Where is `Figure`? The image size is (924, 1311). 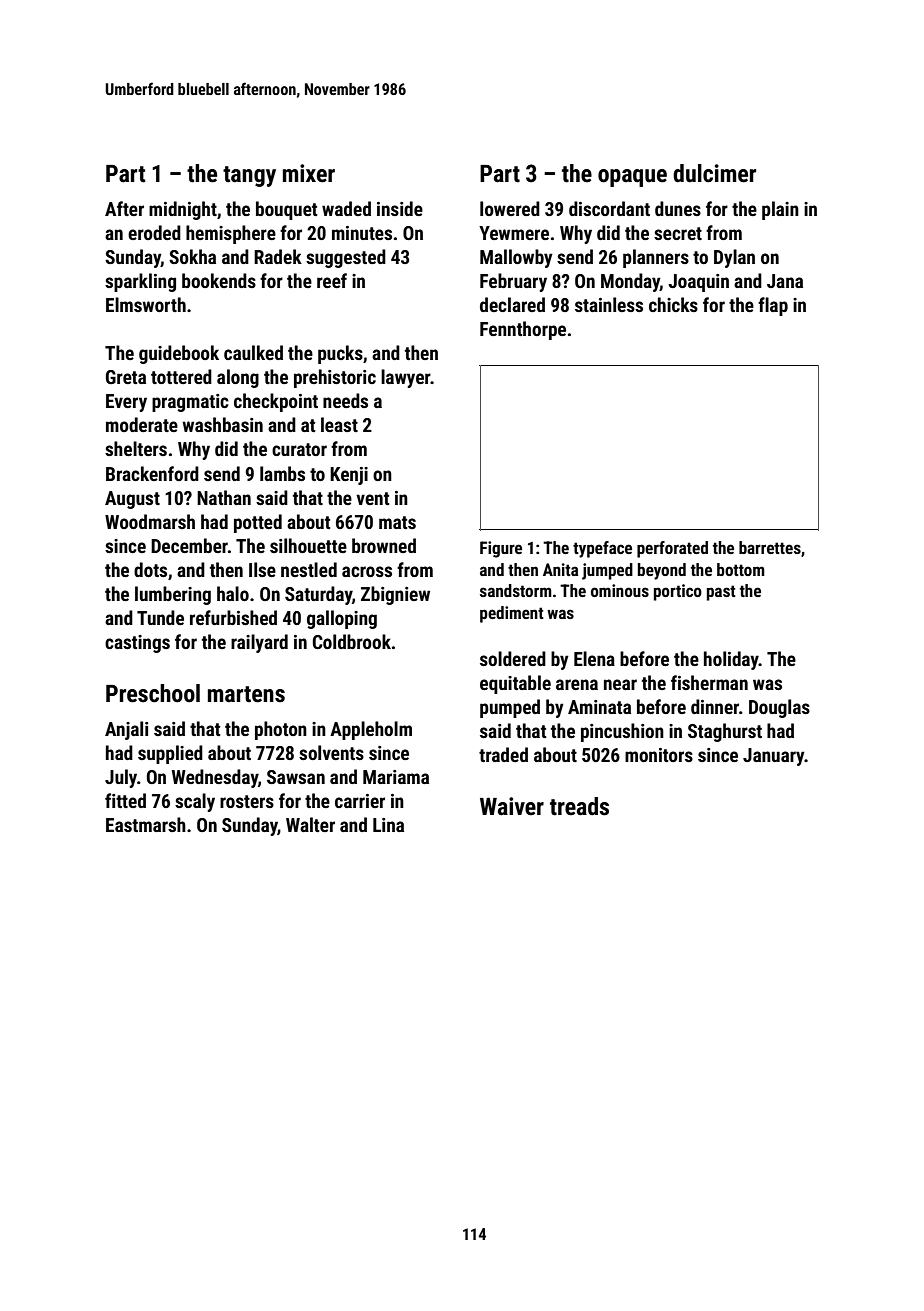 Figure is located at coordinates (501, 549).
